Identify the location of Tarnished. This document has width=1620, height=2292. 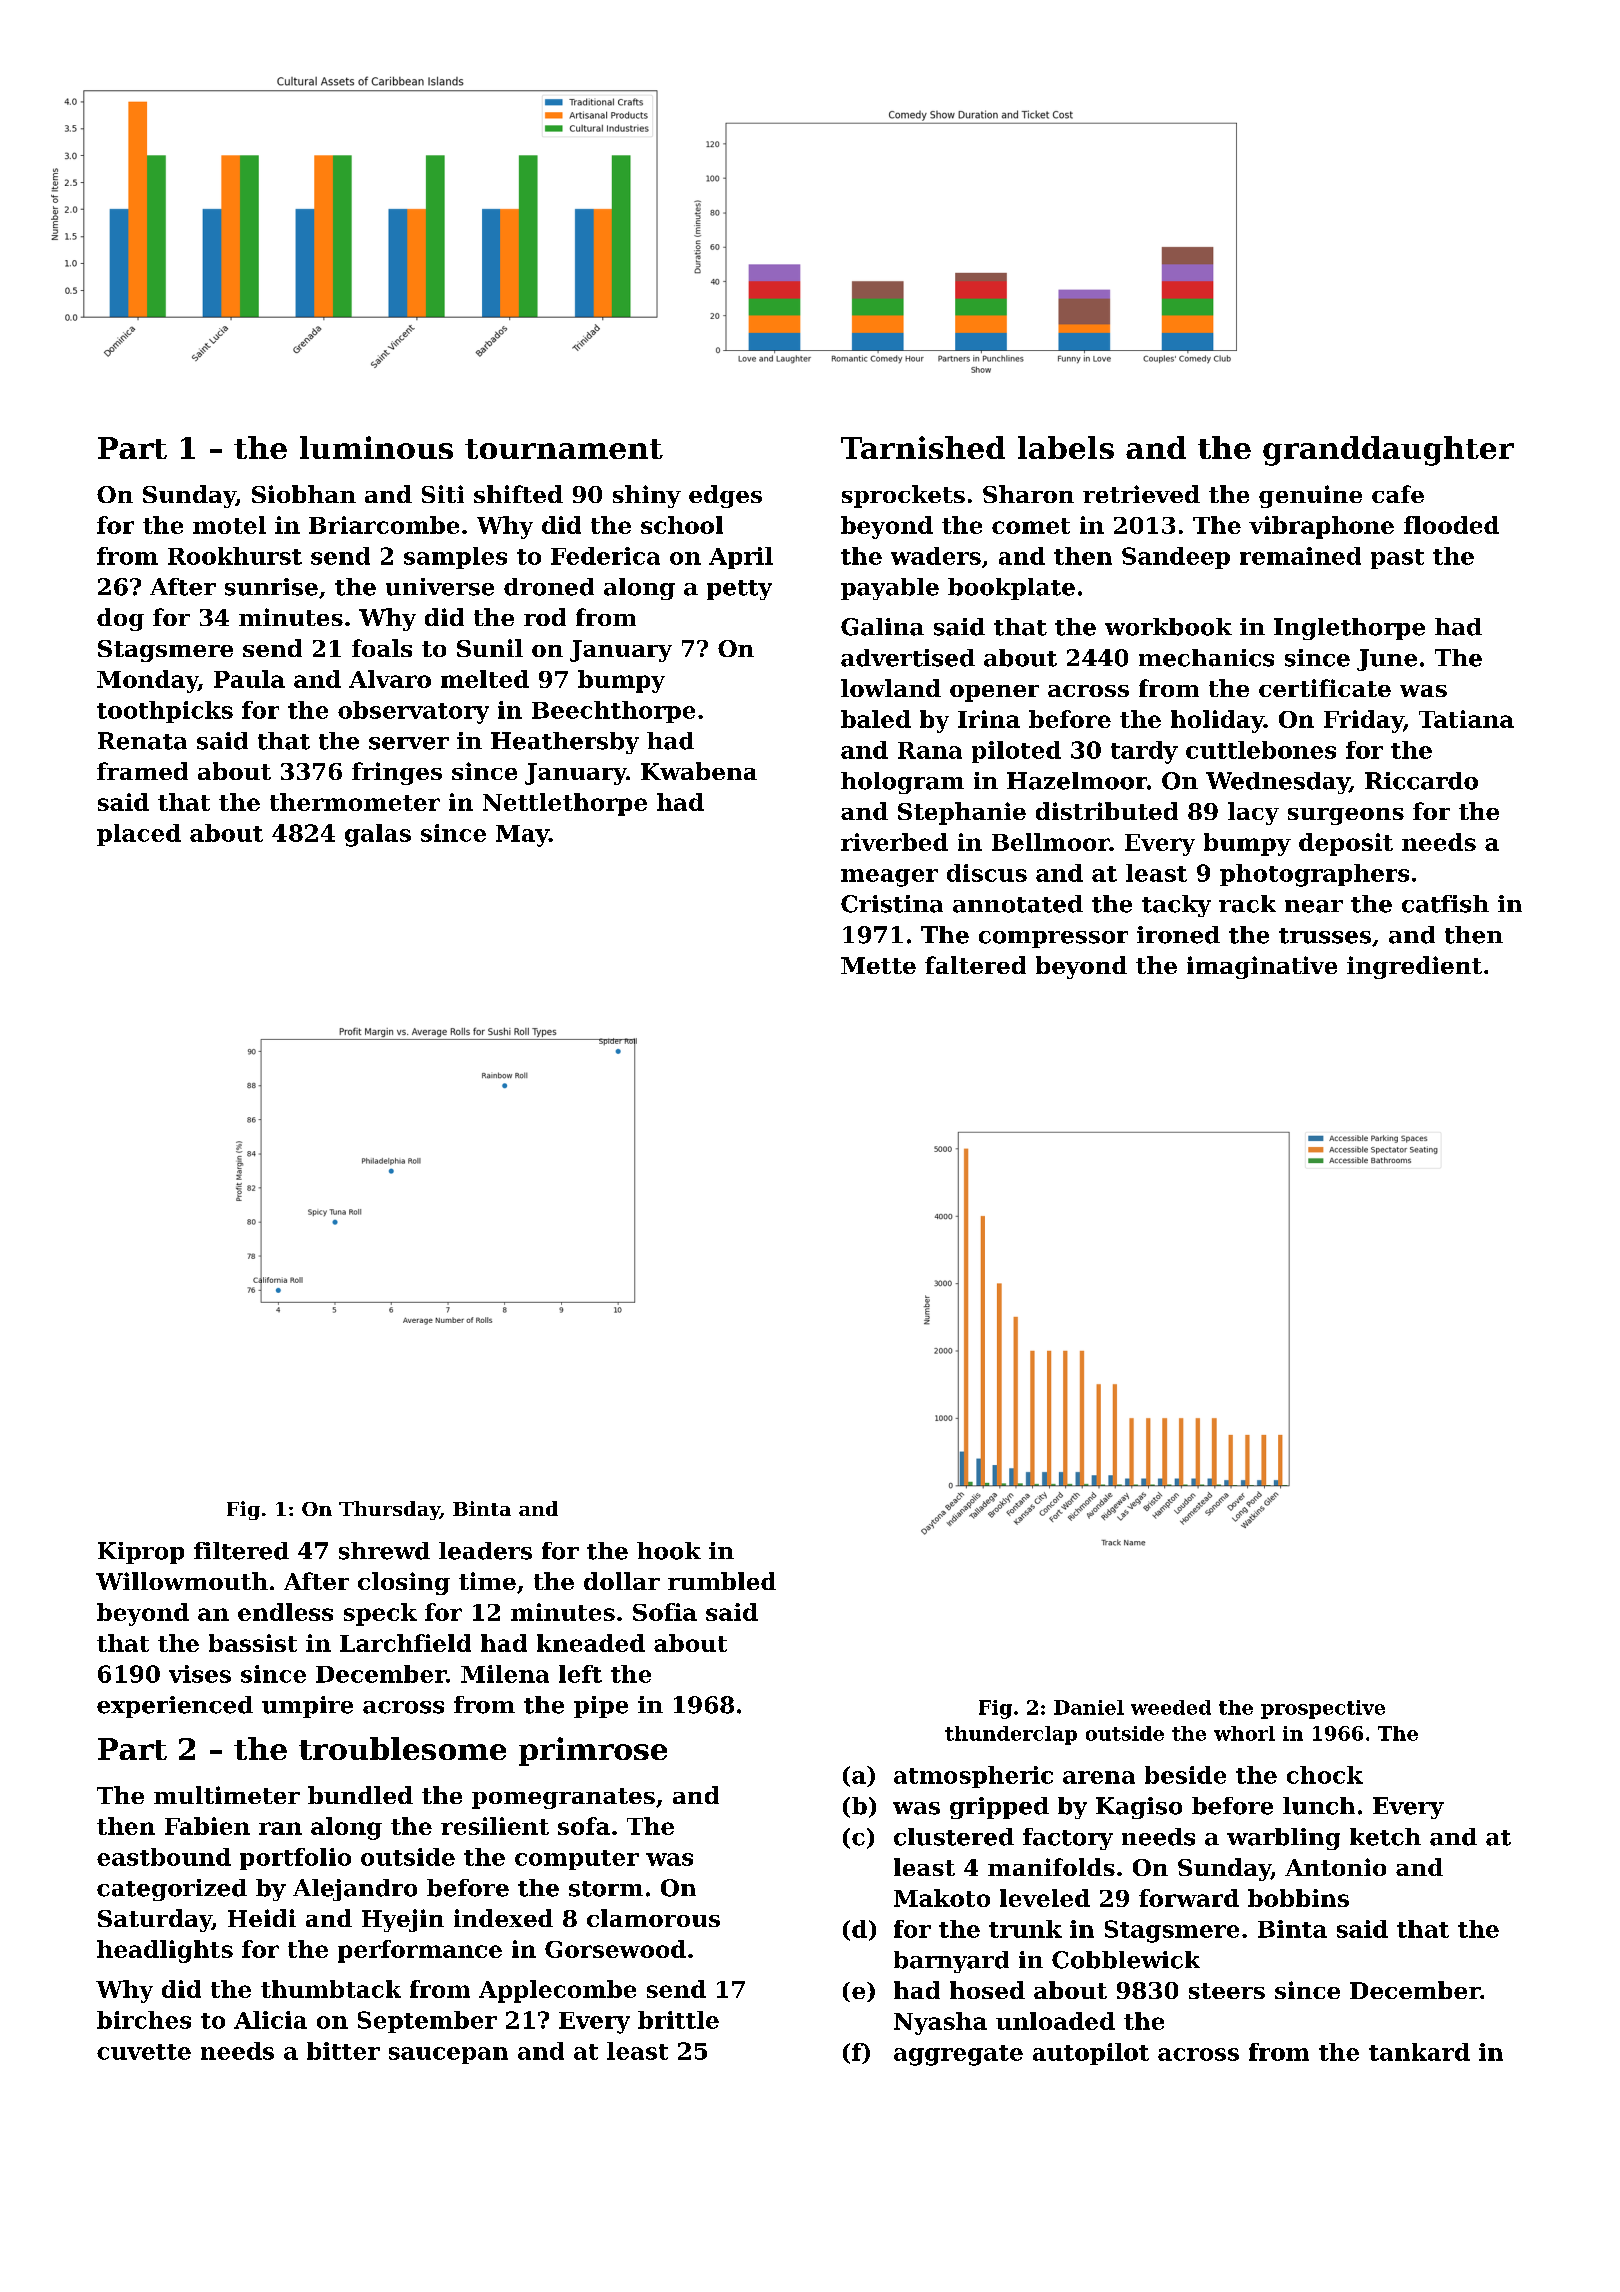
(923, 447).
